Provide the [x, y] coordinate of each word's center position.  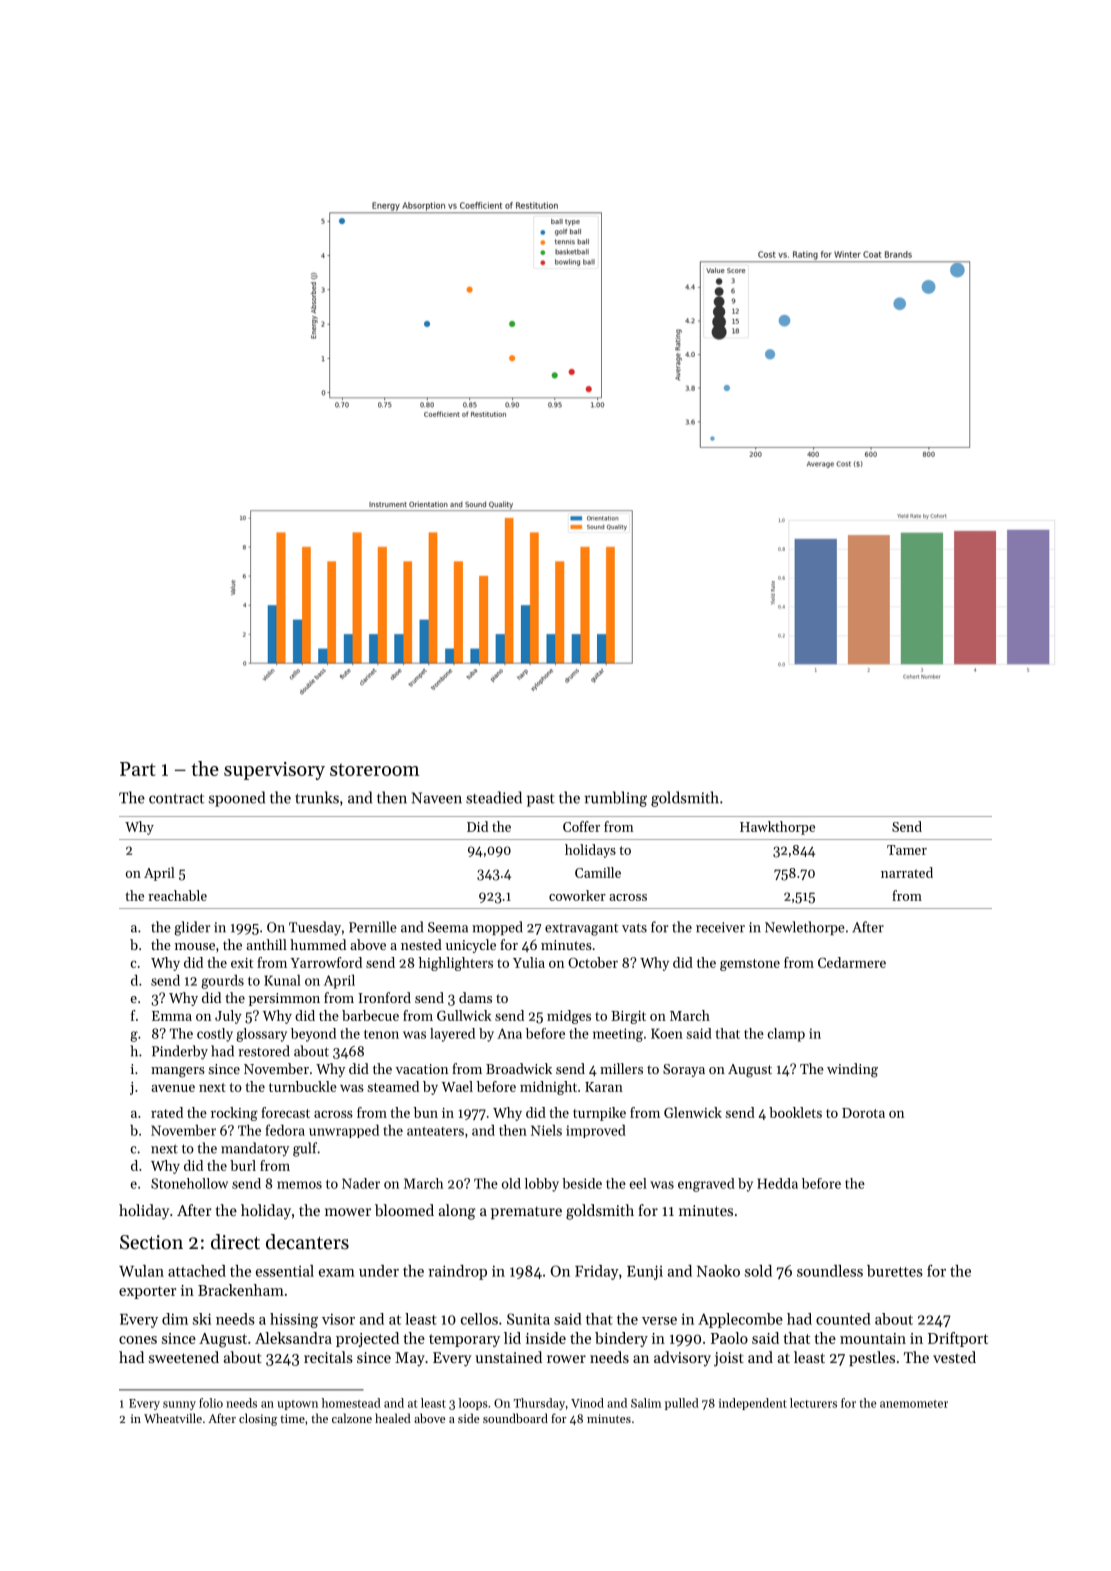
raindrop [457, 1272]
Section [151, 1242]
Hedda [777, 1183]
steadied [494, 797]
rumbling [616, 799]
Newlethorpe [805, 928]
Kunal [282, 980]
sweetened [184, 1357]
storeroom [374, 769]
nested [421, 944]
